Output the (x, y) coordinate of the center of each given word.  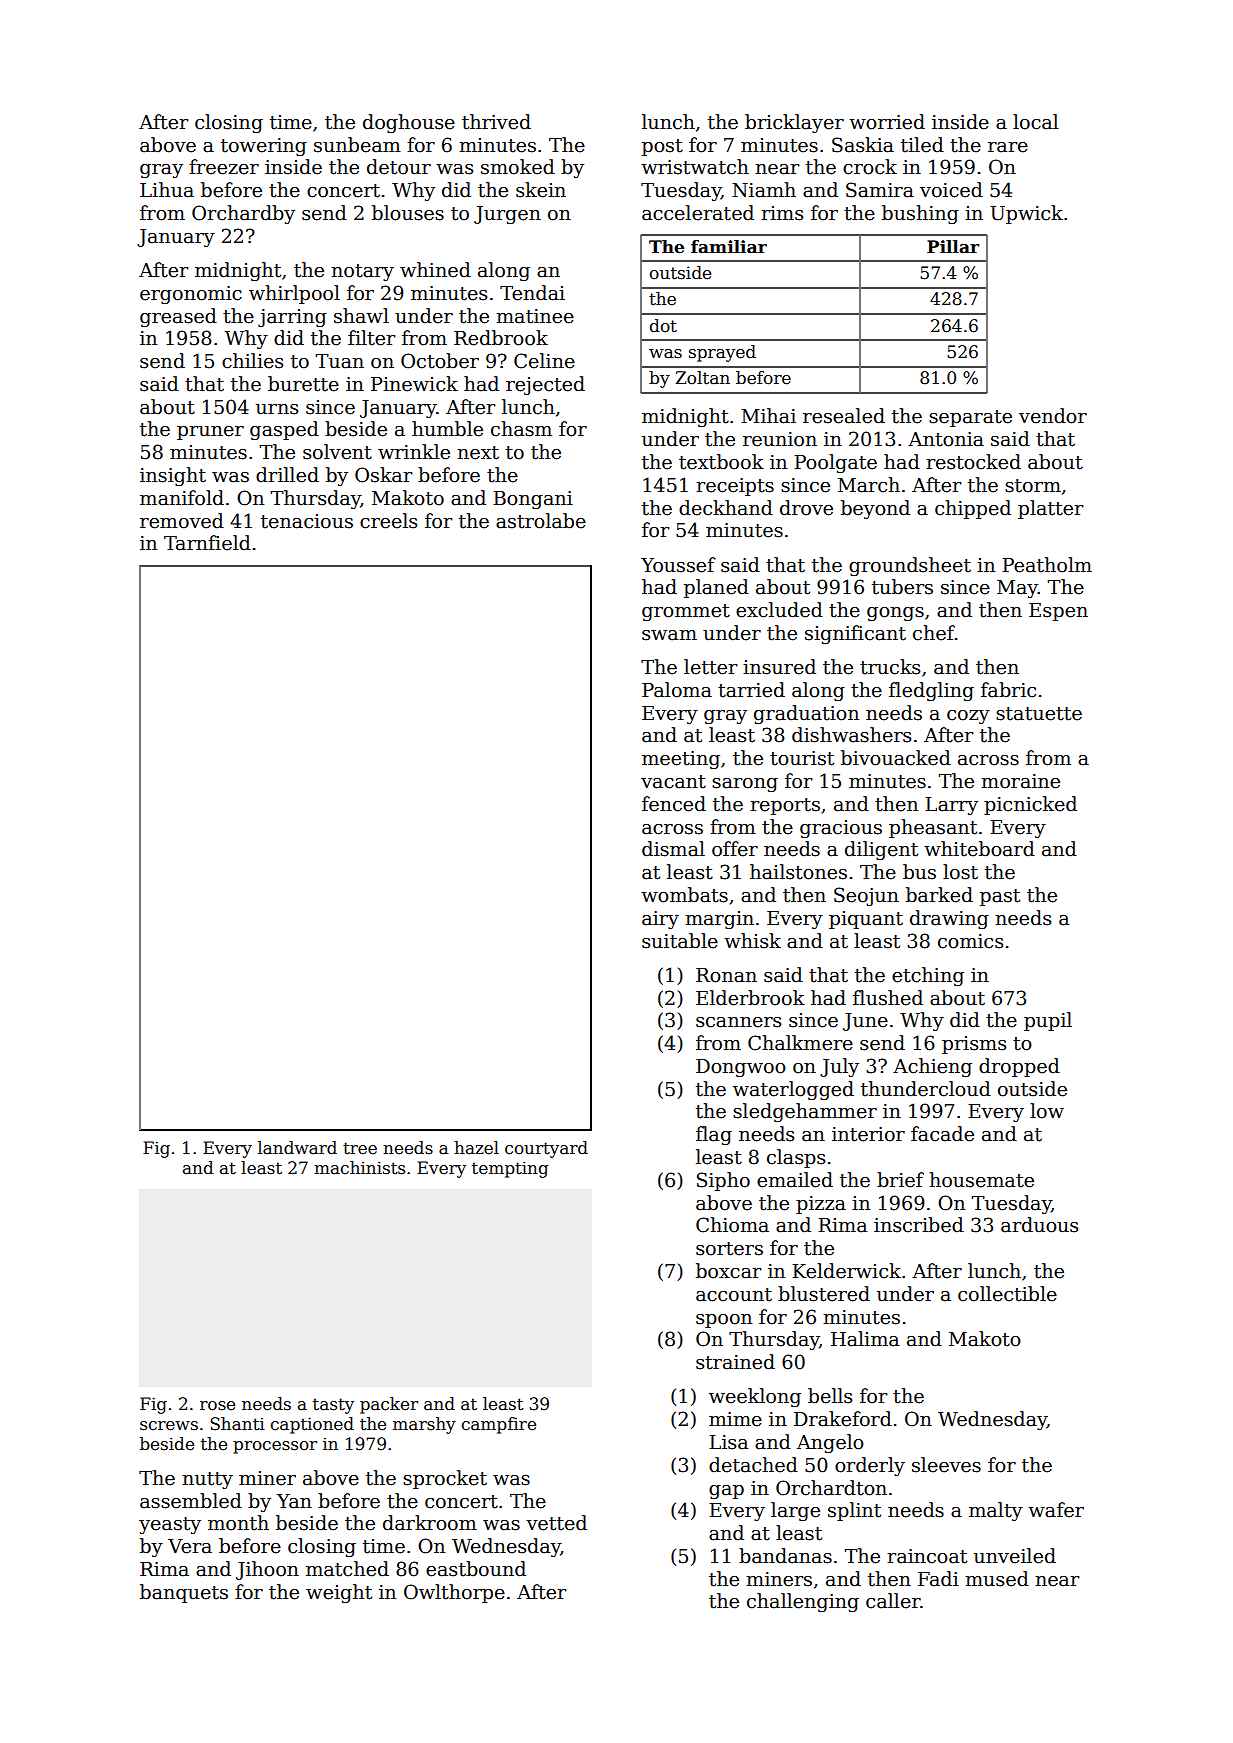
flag (714, 1135)
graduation (806, 714)
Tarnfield (207, 543)
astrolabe (541, 521)
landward (297, 1148)
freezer (224, 167)
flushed (888, 998)
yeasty (170, 1525)
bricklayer (794, 123)
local (1036, 122)
